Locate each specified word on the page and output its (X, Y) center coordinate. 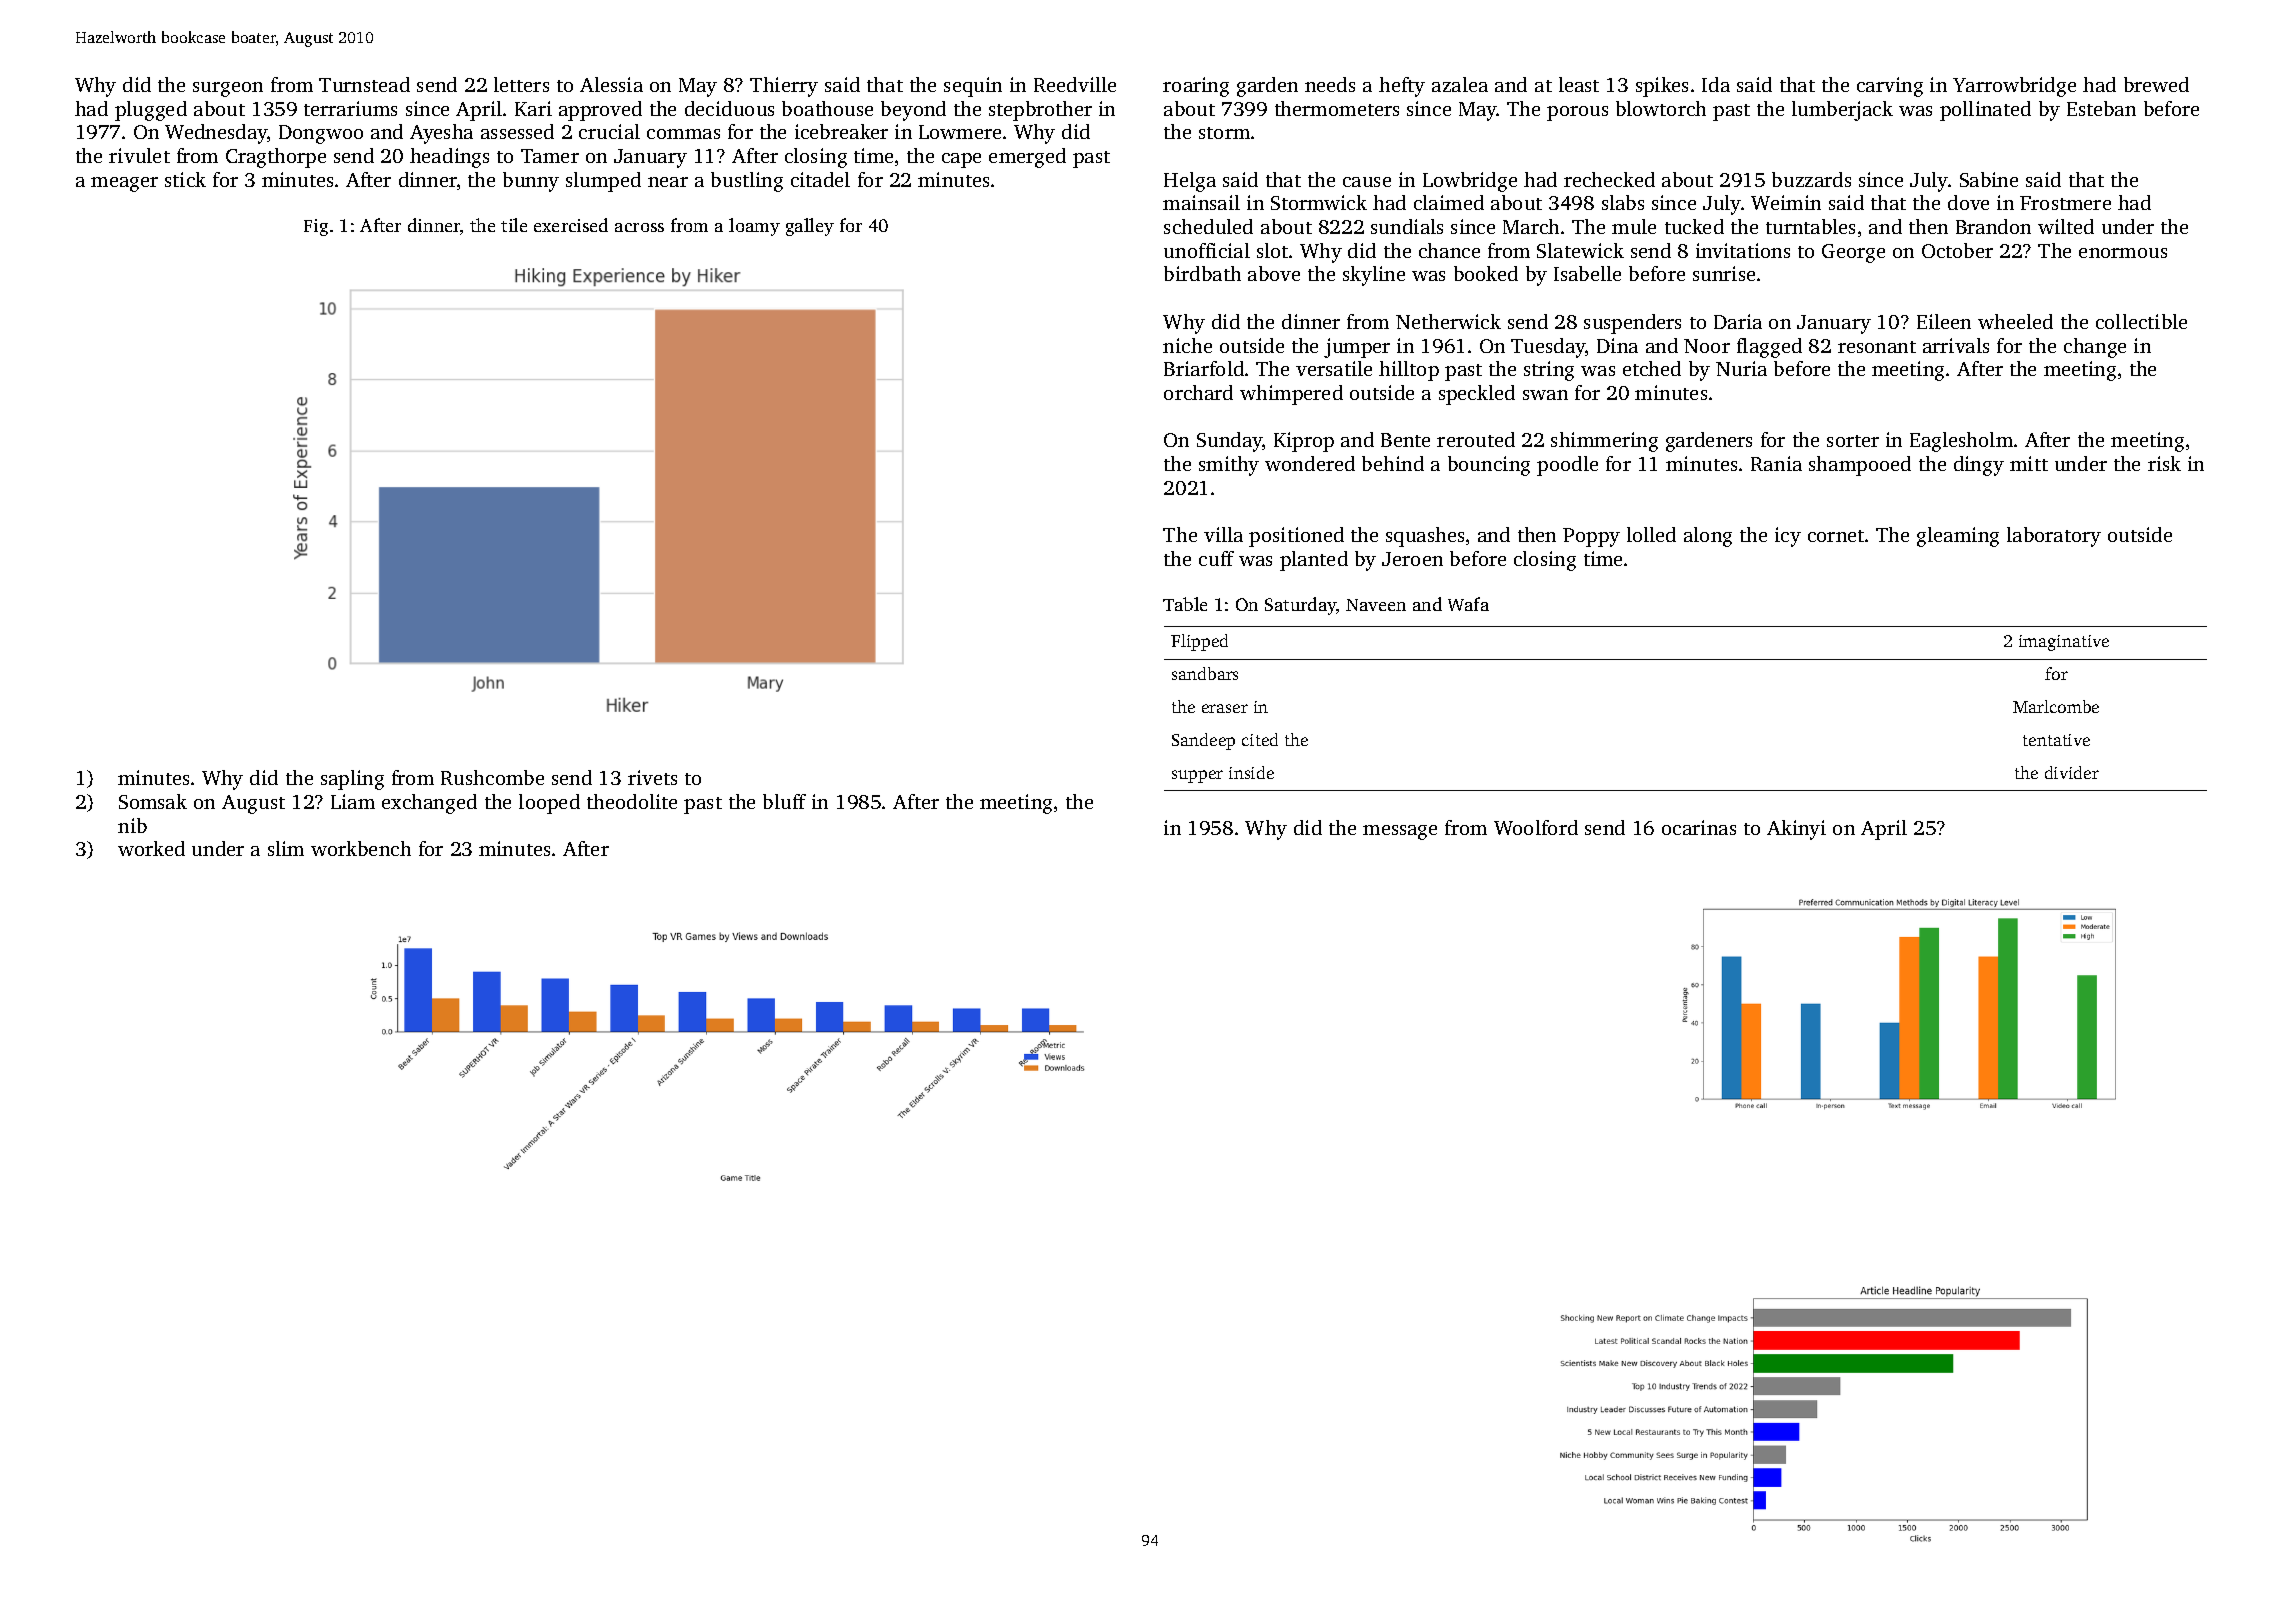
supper (1197, 776)
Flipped (1199, 642)
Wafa (1468, 604)
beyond (913, 111)
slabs (1623, 202)
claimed (1449, 202)
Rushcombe (492, 777)
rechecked (1609, 179)
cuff (1216, 558)
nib (132, 825)
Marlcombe (2056, 706)
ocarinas (1699, 827)
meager (124, 184)
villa (1223, 534)
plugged (151, 111)
